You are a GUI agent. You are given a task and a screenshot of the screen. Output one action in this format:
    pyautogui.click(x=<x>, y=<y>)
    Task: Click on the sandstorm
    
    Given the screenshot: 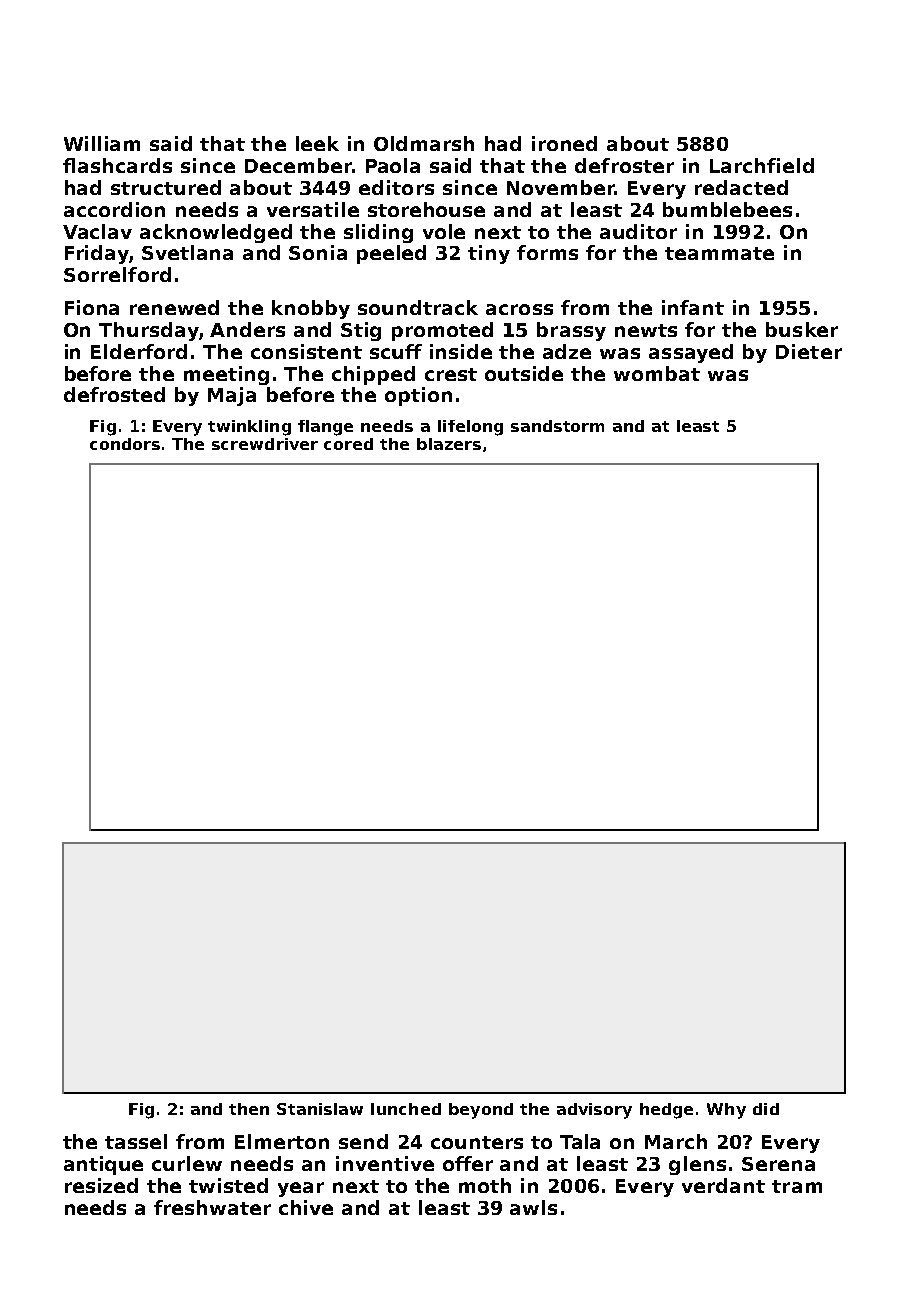 What is the action you would take?
    pyautogui.click(x=557, y=426)
